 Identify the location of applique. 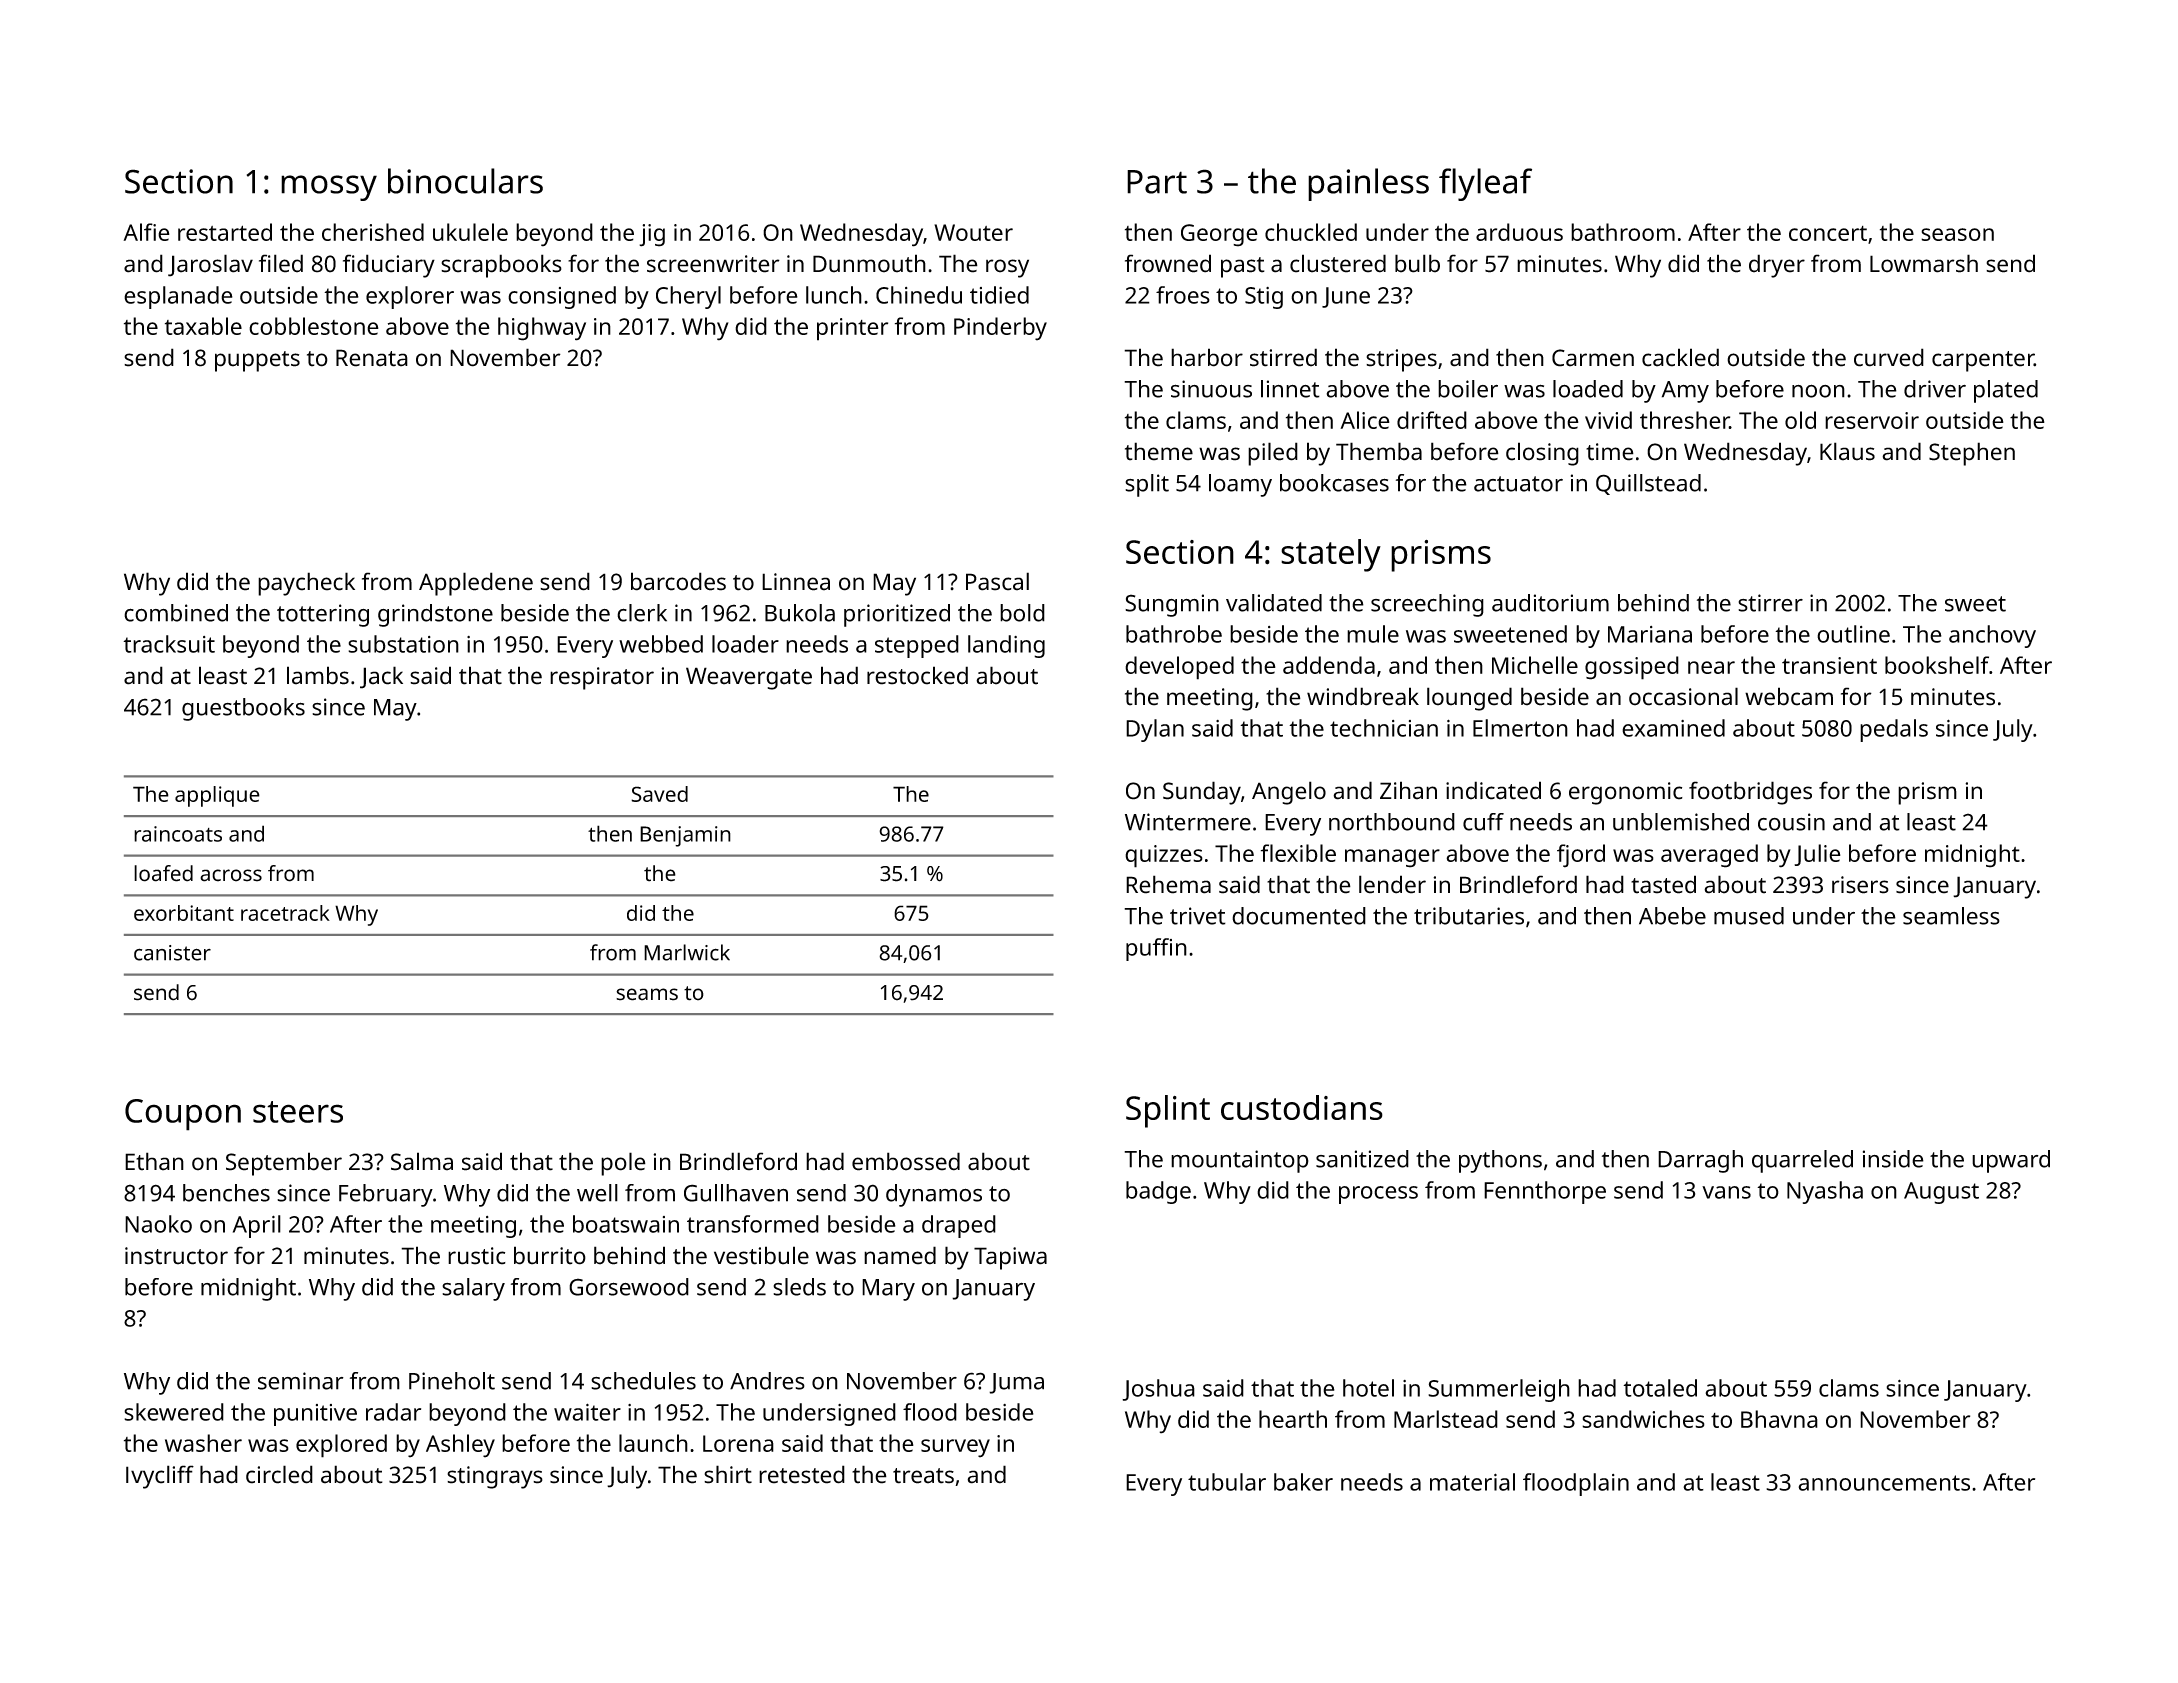
(217, 796).
